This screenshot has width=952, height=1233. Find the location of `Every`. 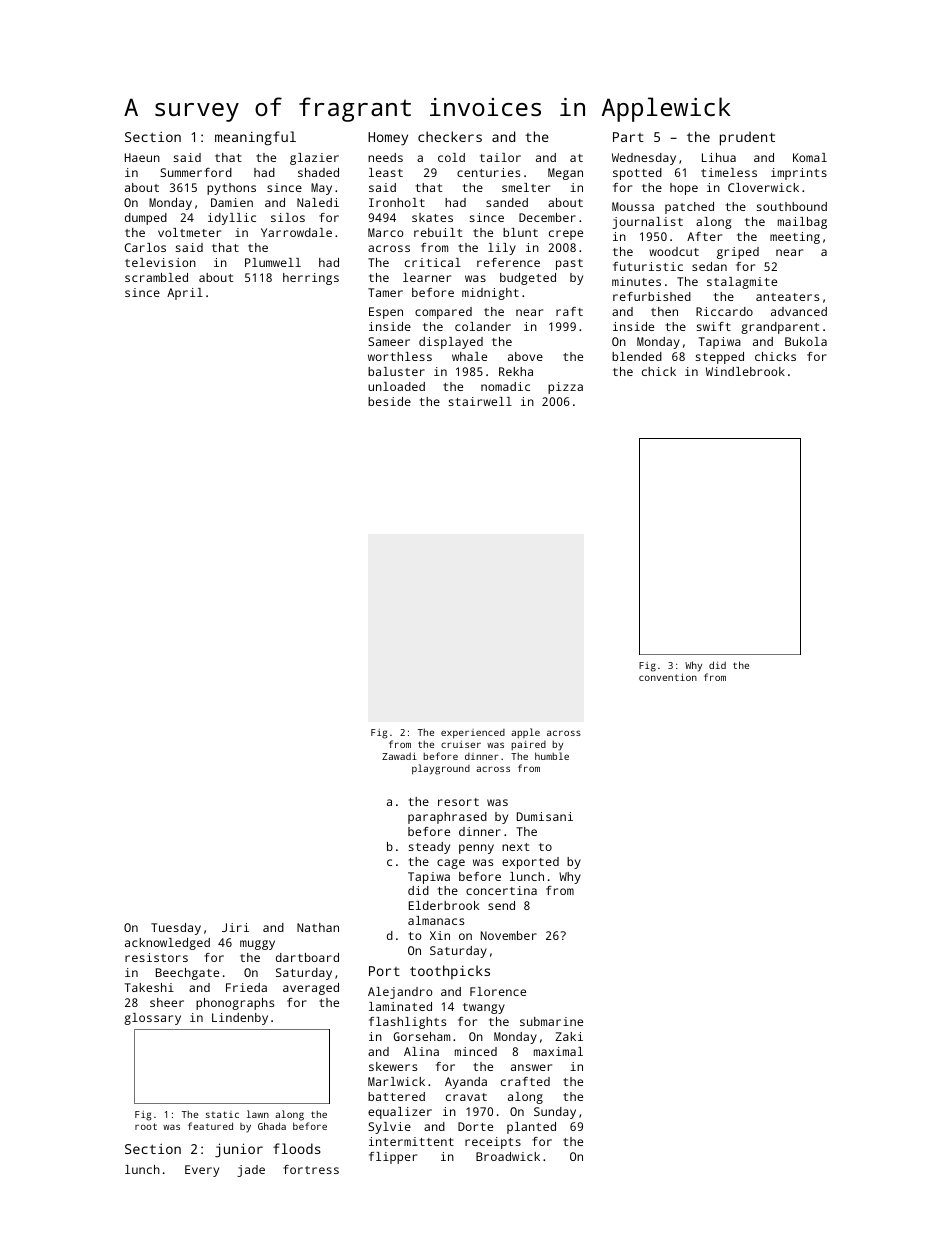

Every is located at coordinates (202, 1171).
